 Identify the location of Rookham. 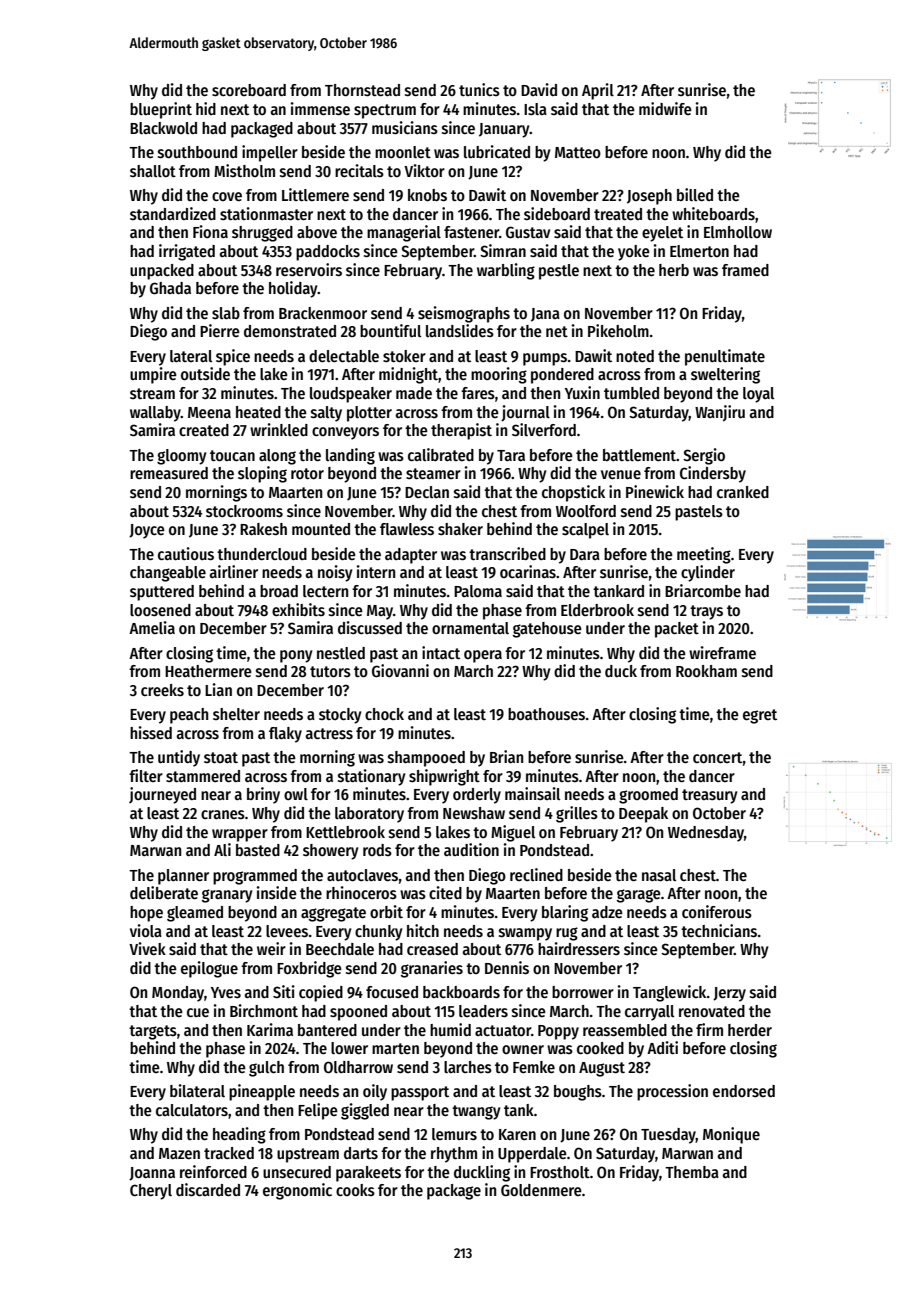
(706, 671).
